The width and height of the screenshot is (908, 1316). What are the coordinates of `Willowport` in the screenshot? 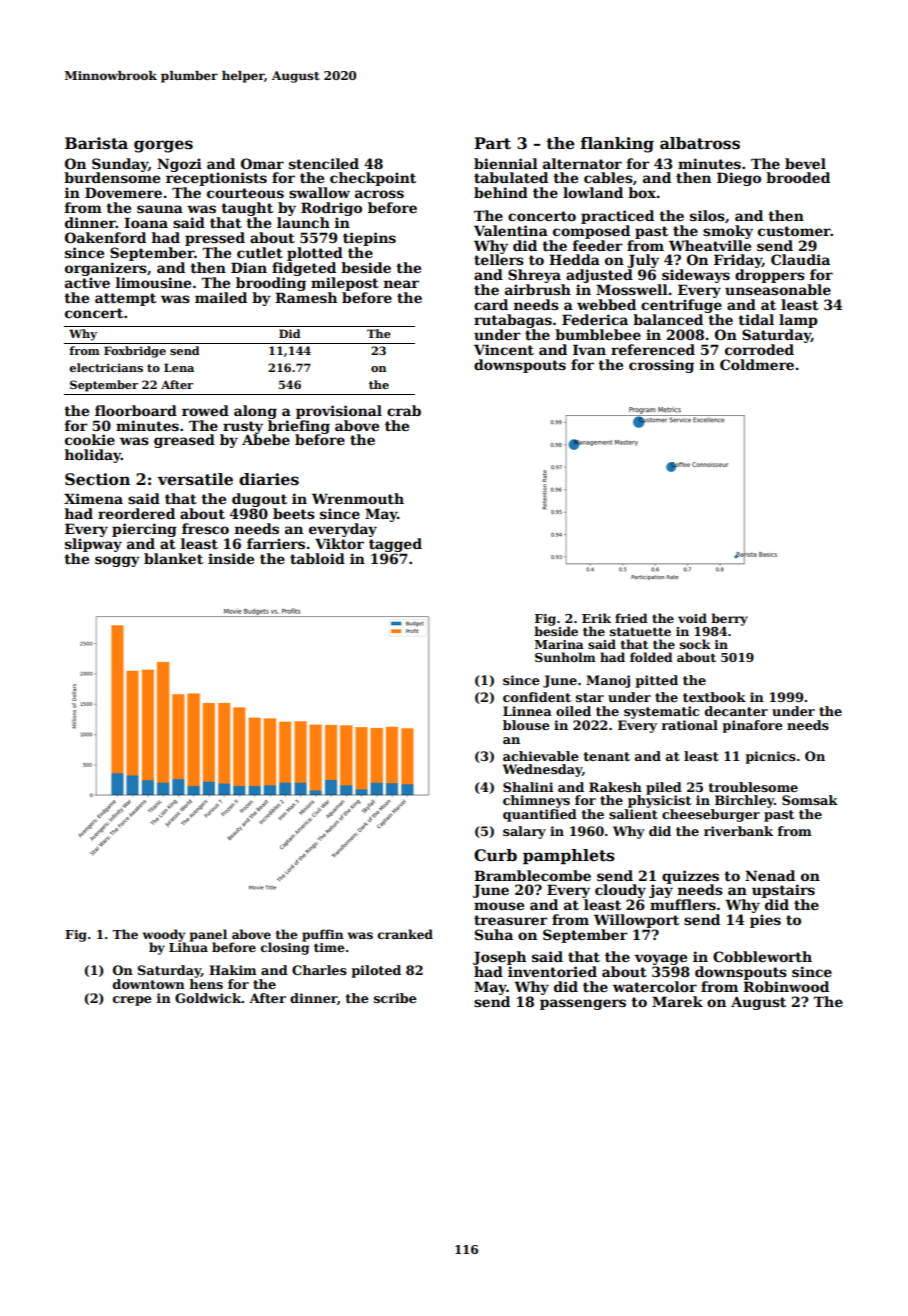 It's located at (636, 921).
